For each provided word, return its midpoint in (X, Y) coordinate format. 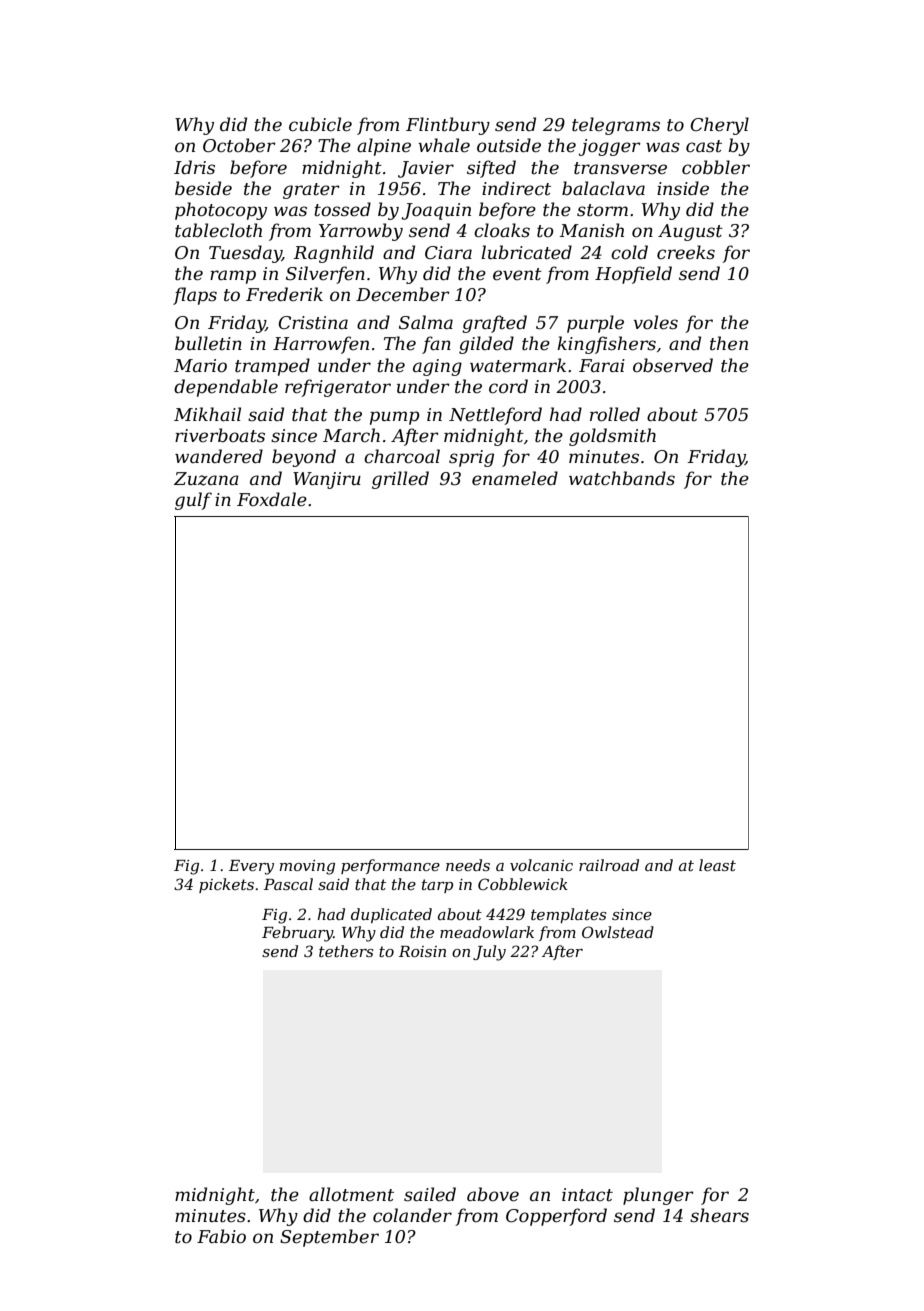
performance (390, 866)
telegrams (616, 126)
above (493, 1194)
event (517, 274)
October (239, 145)
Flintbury (448, 126)
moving (307, 867)
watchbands (622, 478)
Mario (200, 365)
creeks (686, 252)
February (297, 934)
